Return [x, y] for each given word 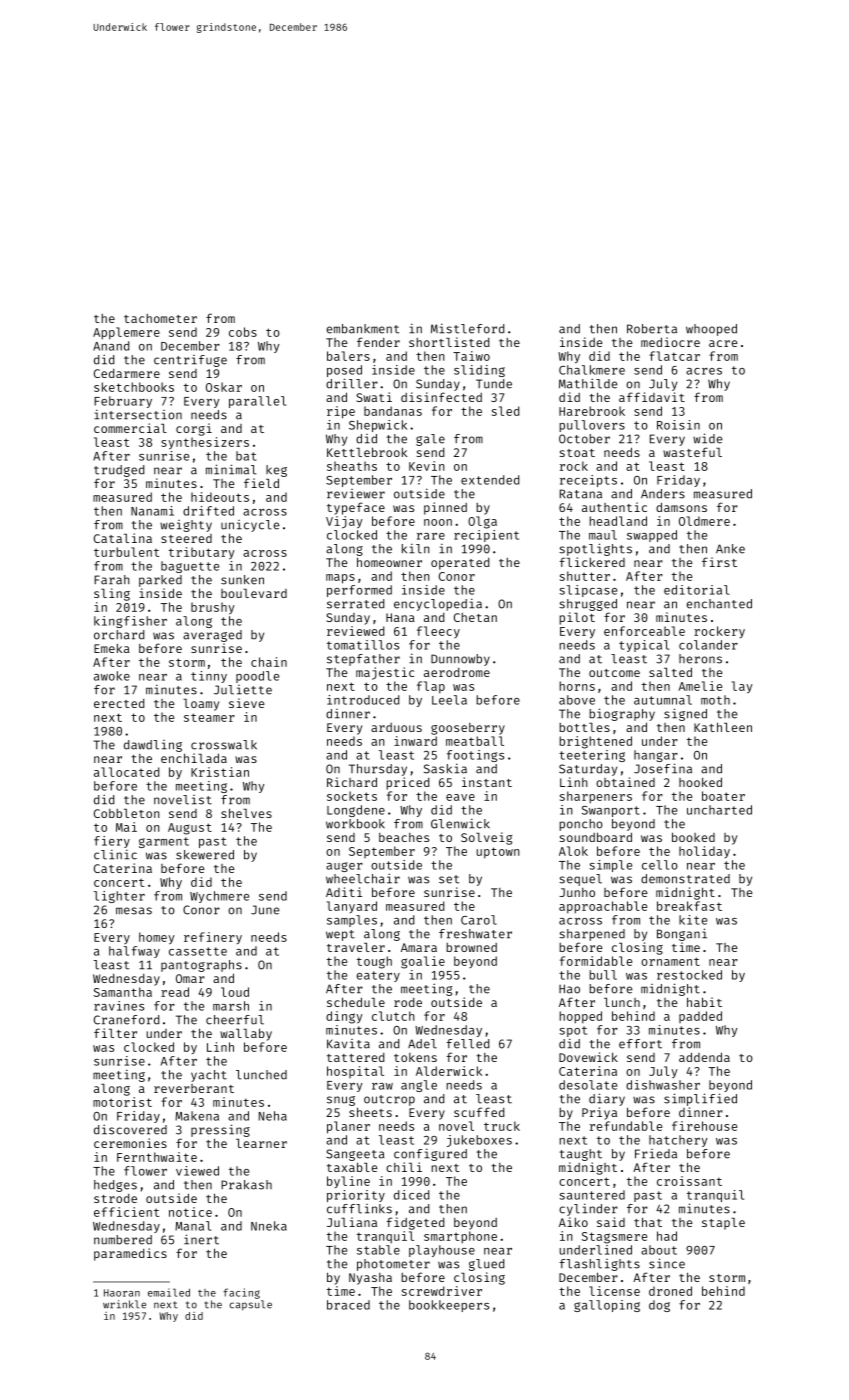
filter [115, 1033]
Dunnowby [460, 660]
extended [490, 480]
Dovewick [588, 1057]
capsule [250, 1305]
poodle [257, 677]
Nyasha [370, 1279]
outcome [614, 673]
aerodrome [457, 672]
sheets [370, 1112]
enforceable [644, 631]
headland [618, 521]
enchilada [194, 758]
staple [723, 1224]
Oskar [224, 387]
